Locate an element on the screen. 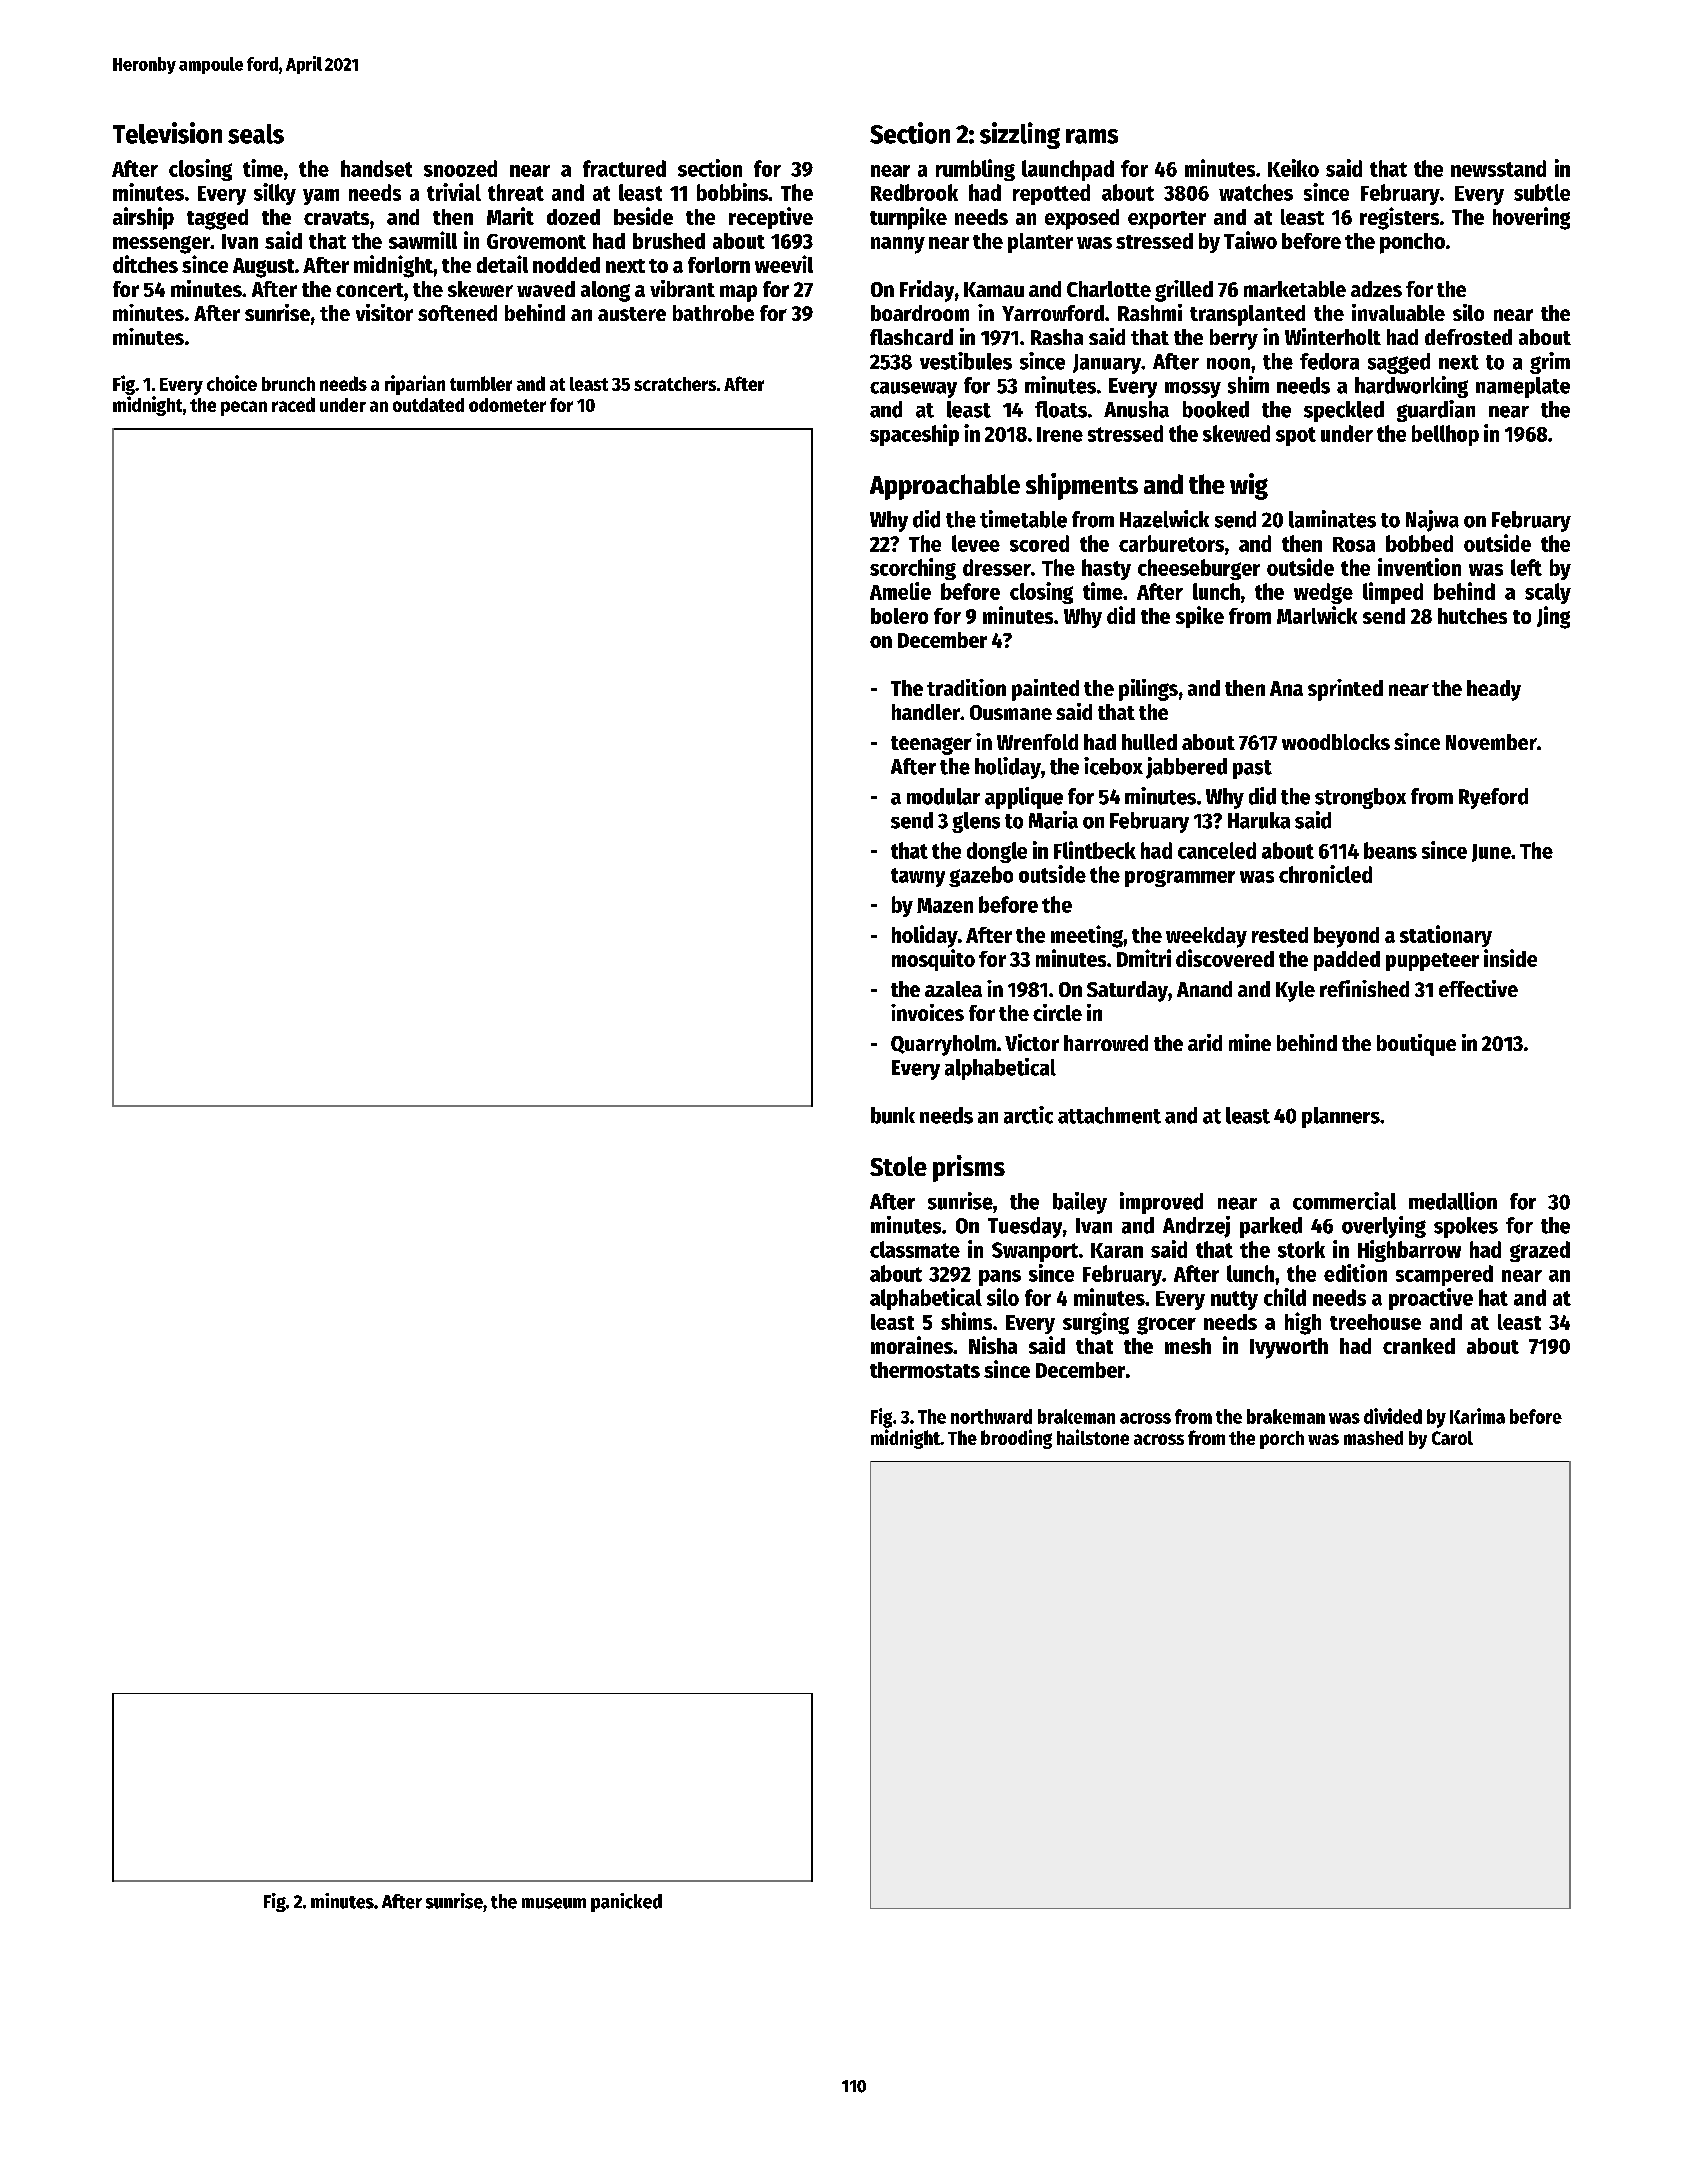 The image size is (1683, 2178). Television is located at coordinates (167, 133).
